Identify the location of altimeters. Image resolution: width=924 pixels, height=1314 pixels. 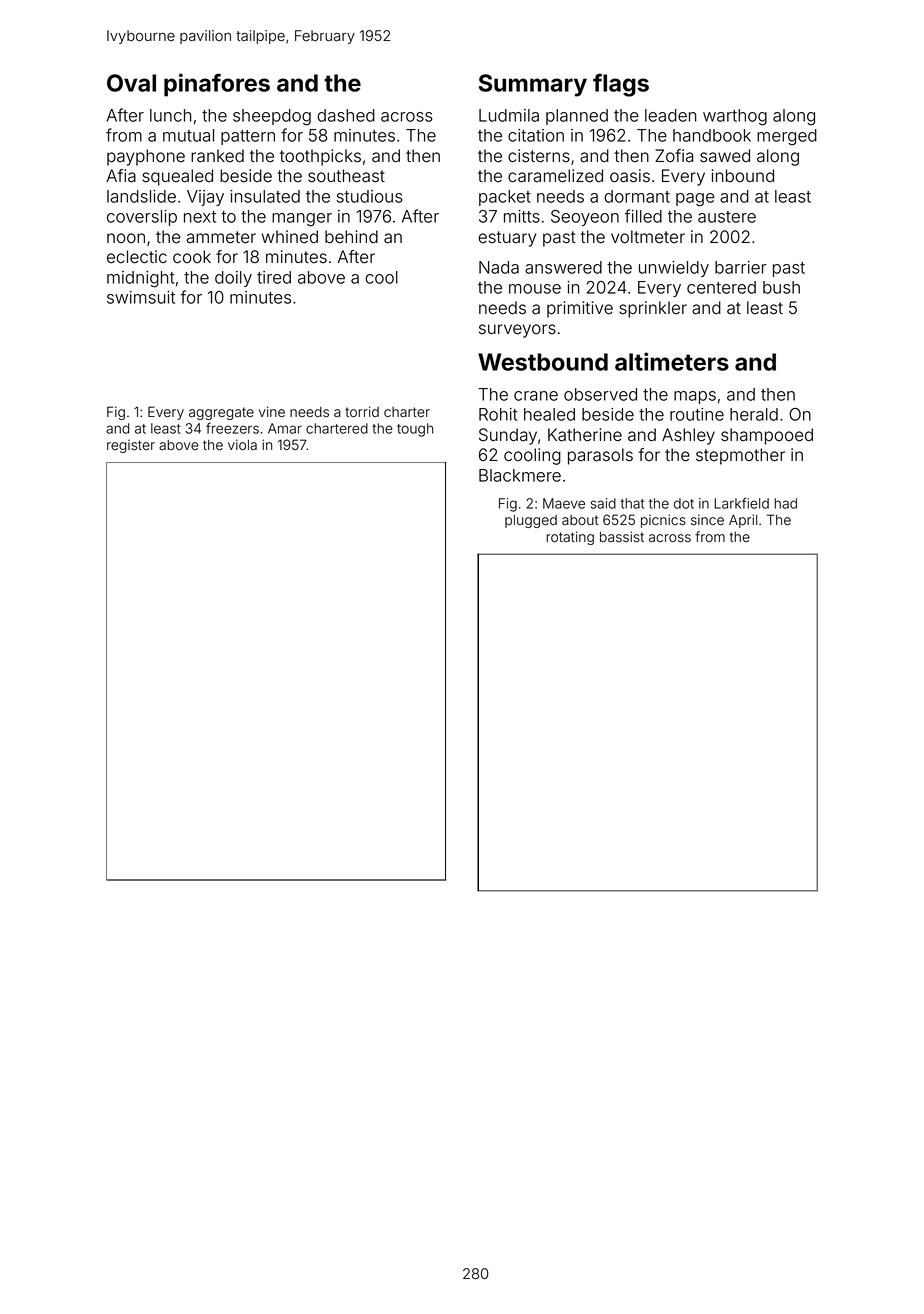
(672, 361).
